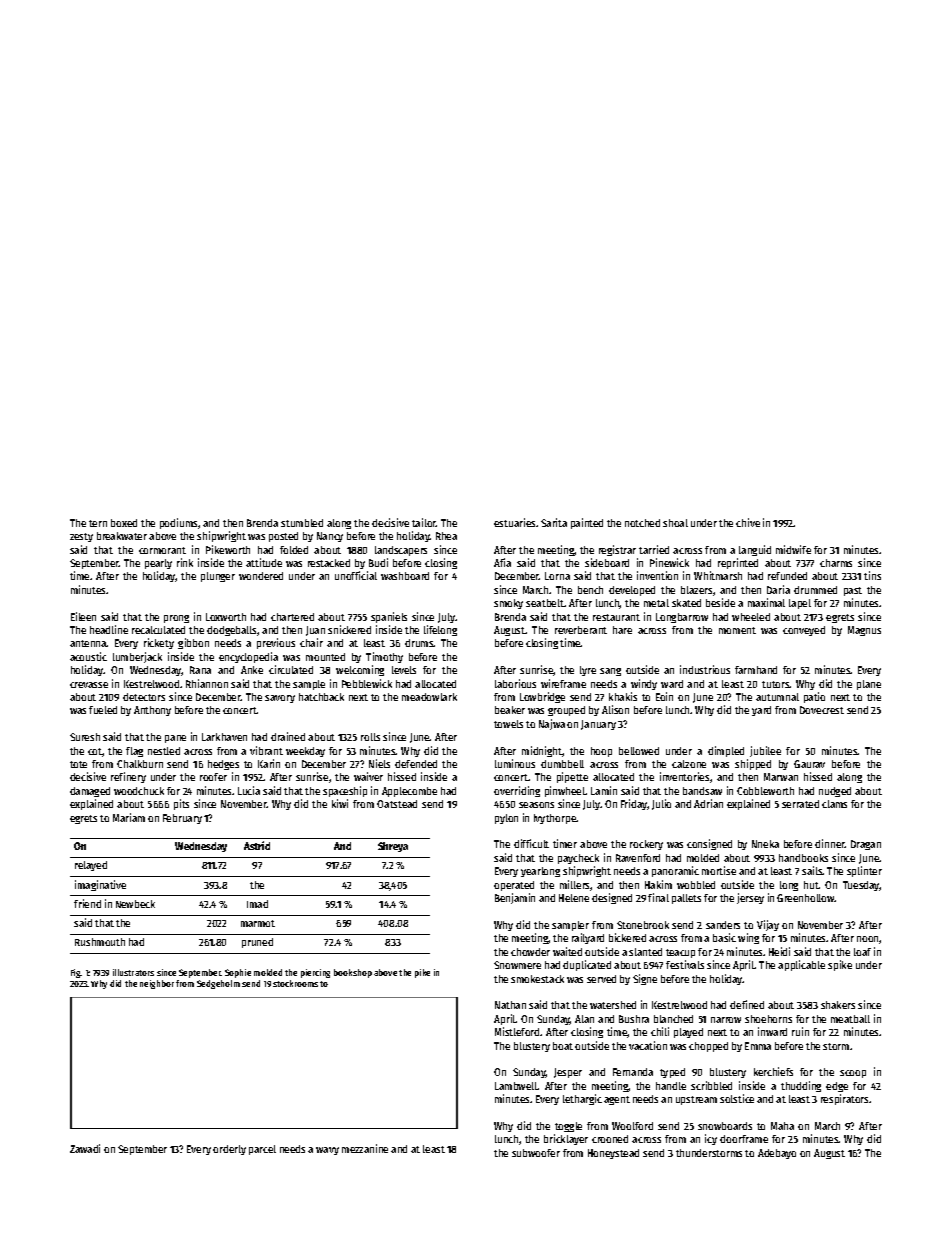 The height and width of the page is (1233, 952). What do you see at coordinates (213, 777) in the page?
I see `roofer` at bounding box center [213, 777].
